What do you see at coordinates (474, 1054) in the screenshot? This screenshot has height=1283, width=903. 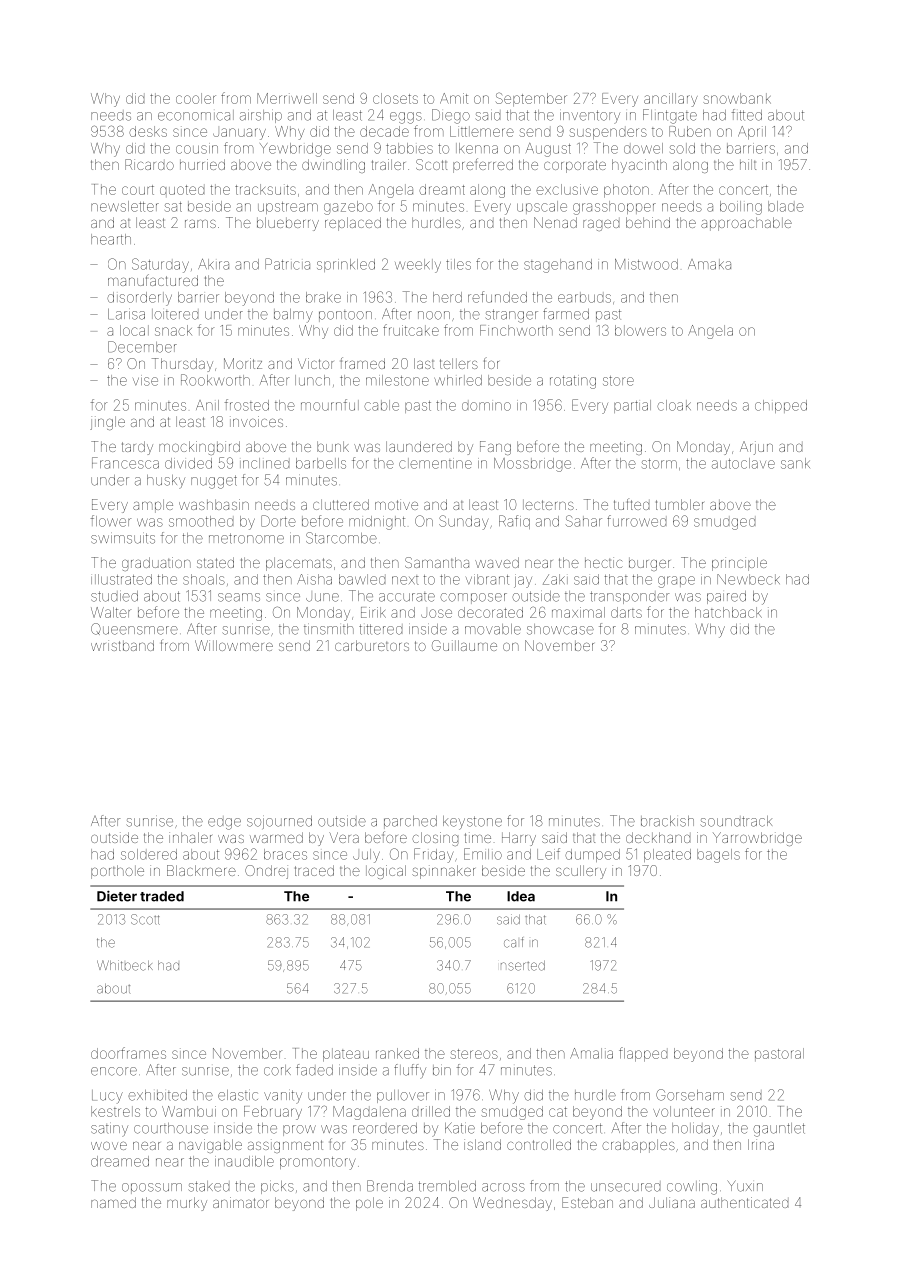 I see `stereos` at bounding box center [474, 1054].
